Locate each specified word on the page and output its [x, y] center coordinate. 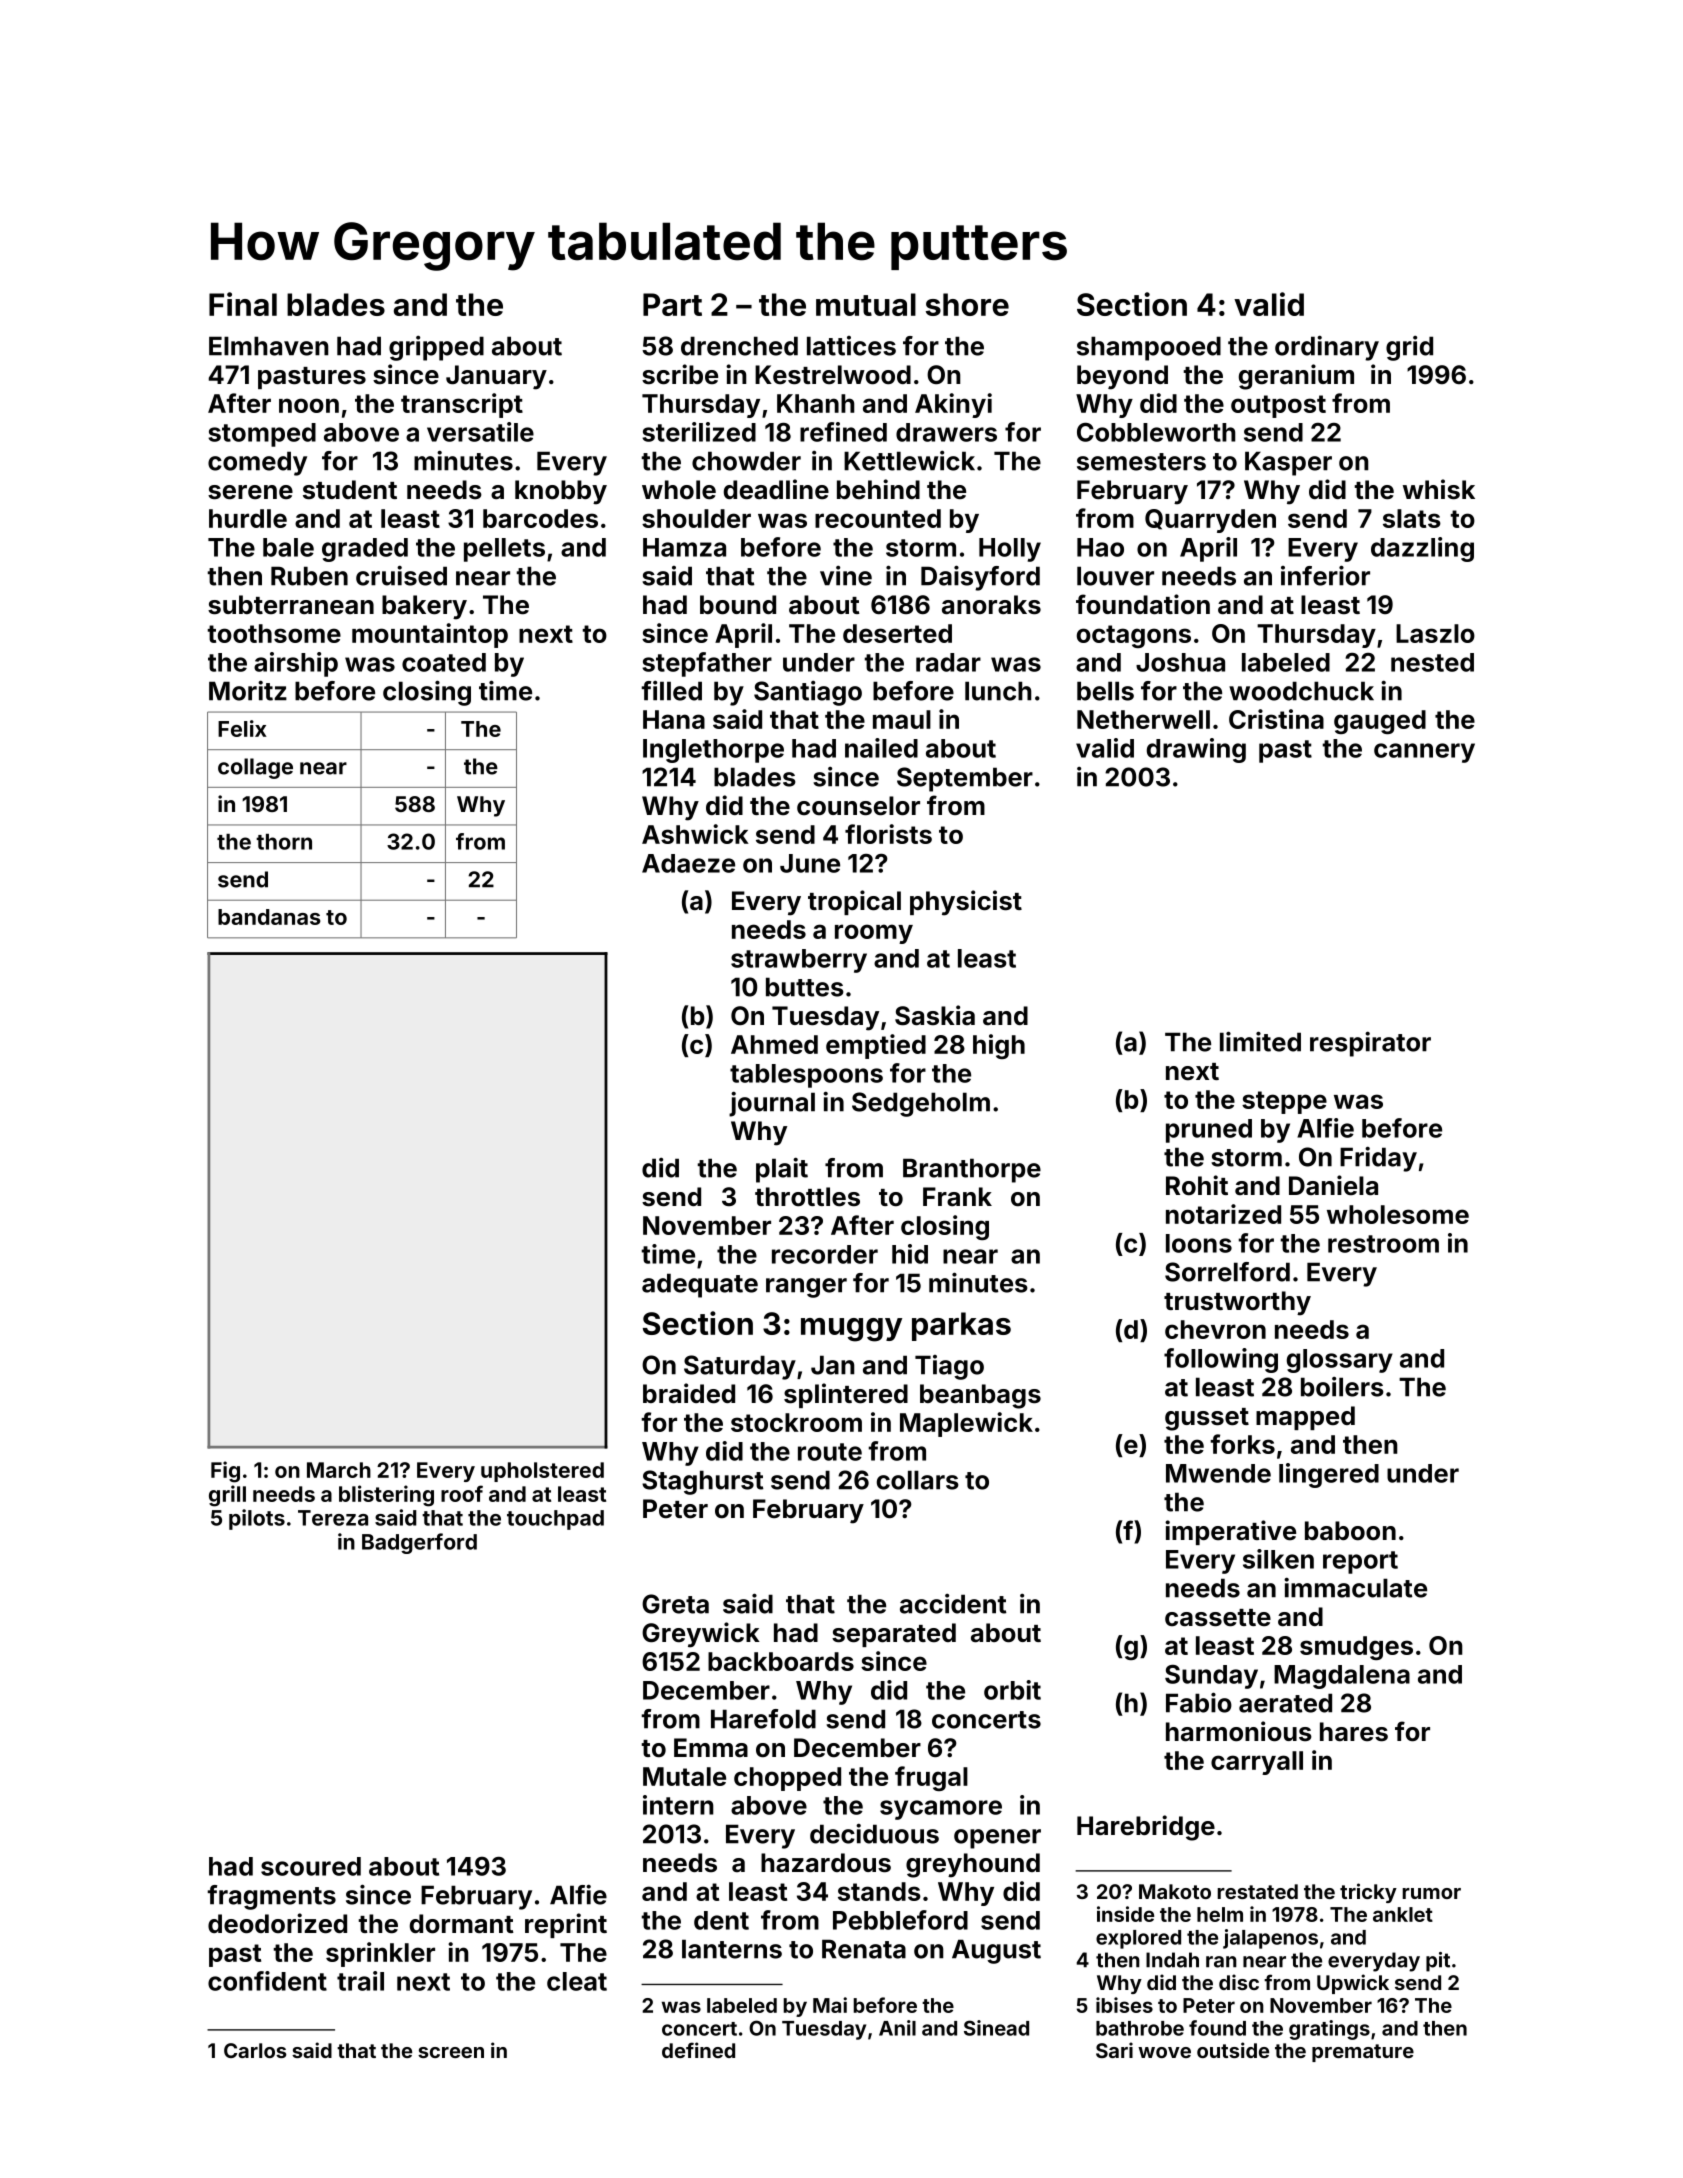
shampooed [1149, 348]
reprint [566, 1925]
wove [1164, 2052]
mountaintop [430, 635]
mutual [866, 304]
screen [451, 2052]
